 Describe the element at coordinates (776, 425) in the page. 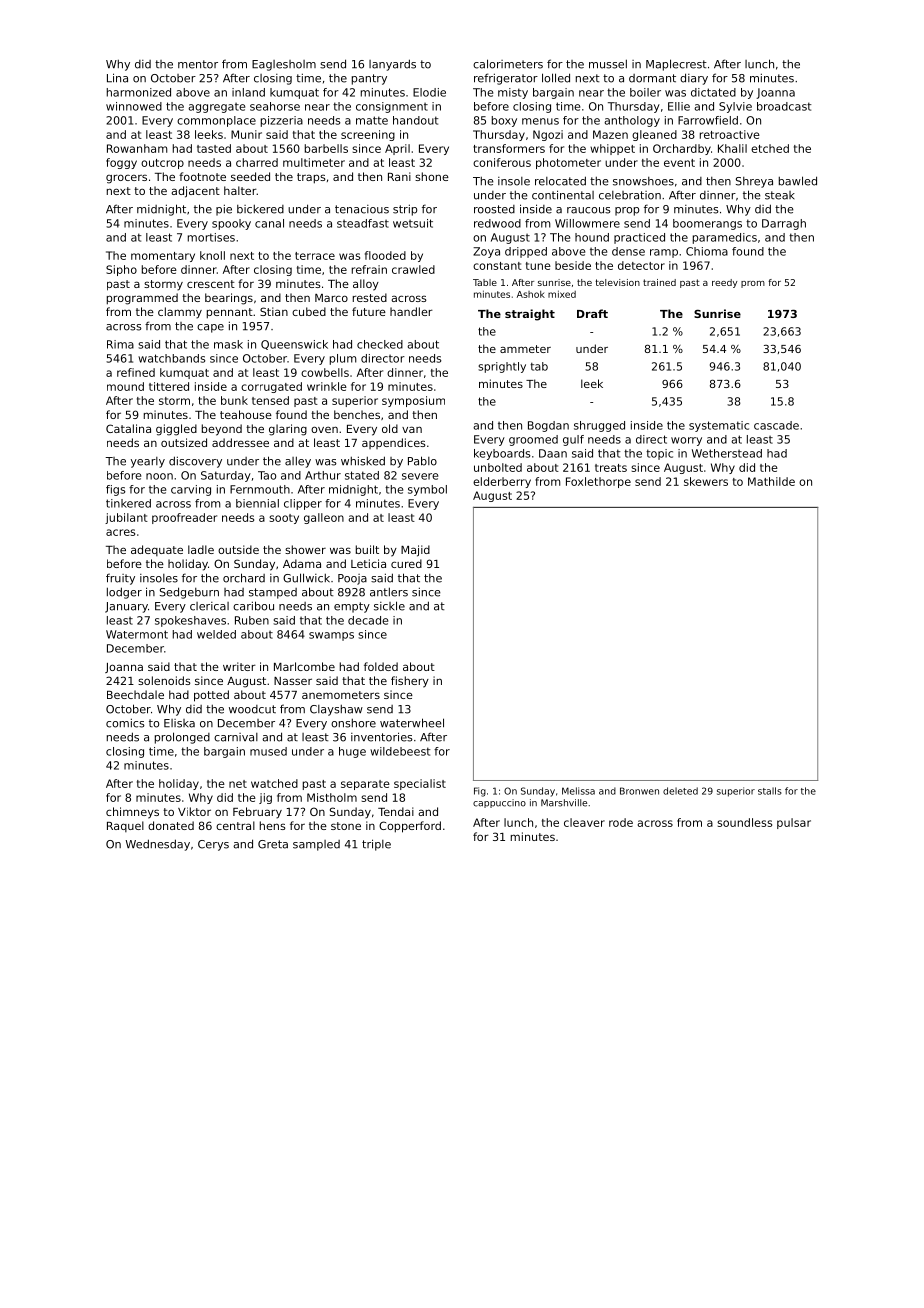

I see `cascade` at that location.
